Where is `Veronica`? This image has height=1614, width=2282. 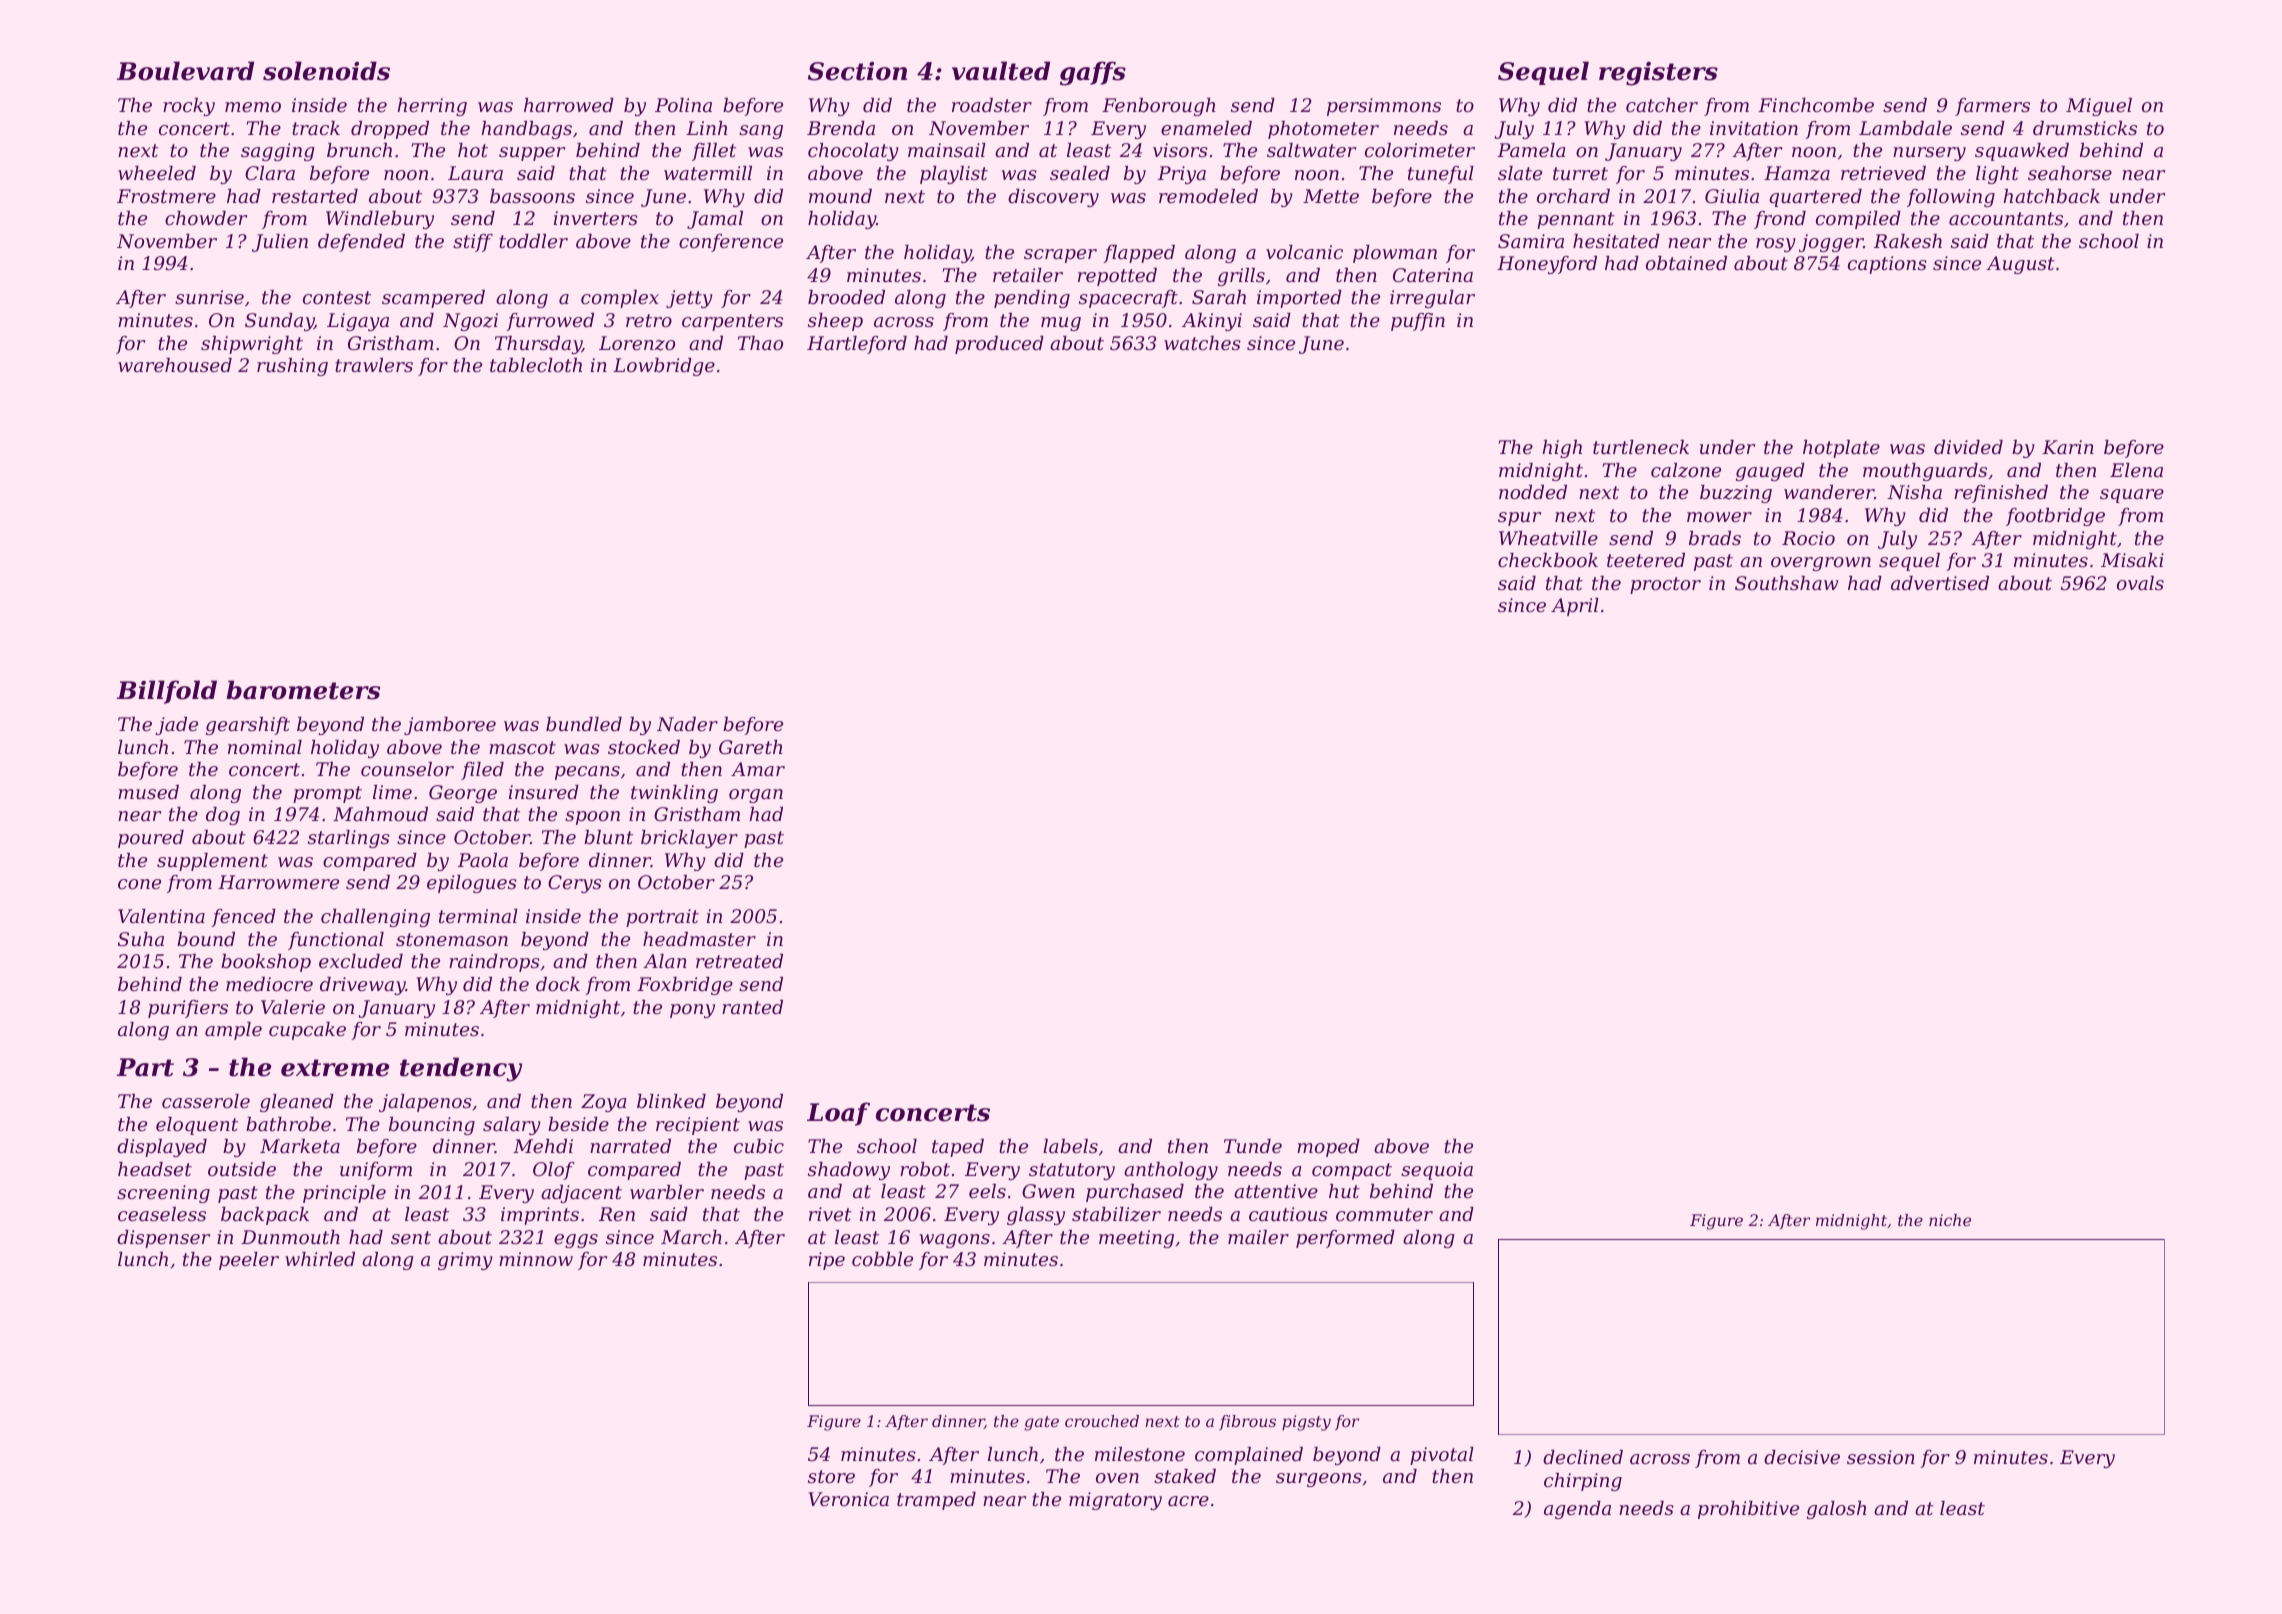
Veronica is located at coordinates (848, 1499).
